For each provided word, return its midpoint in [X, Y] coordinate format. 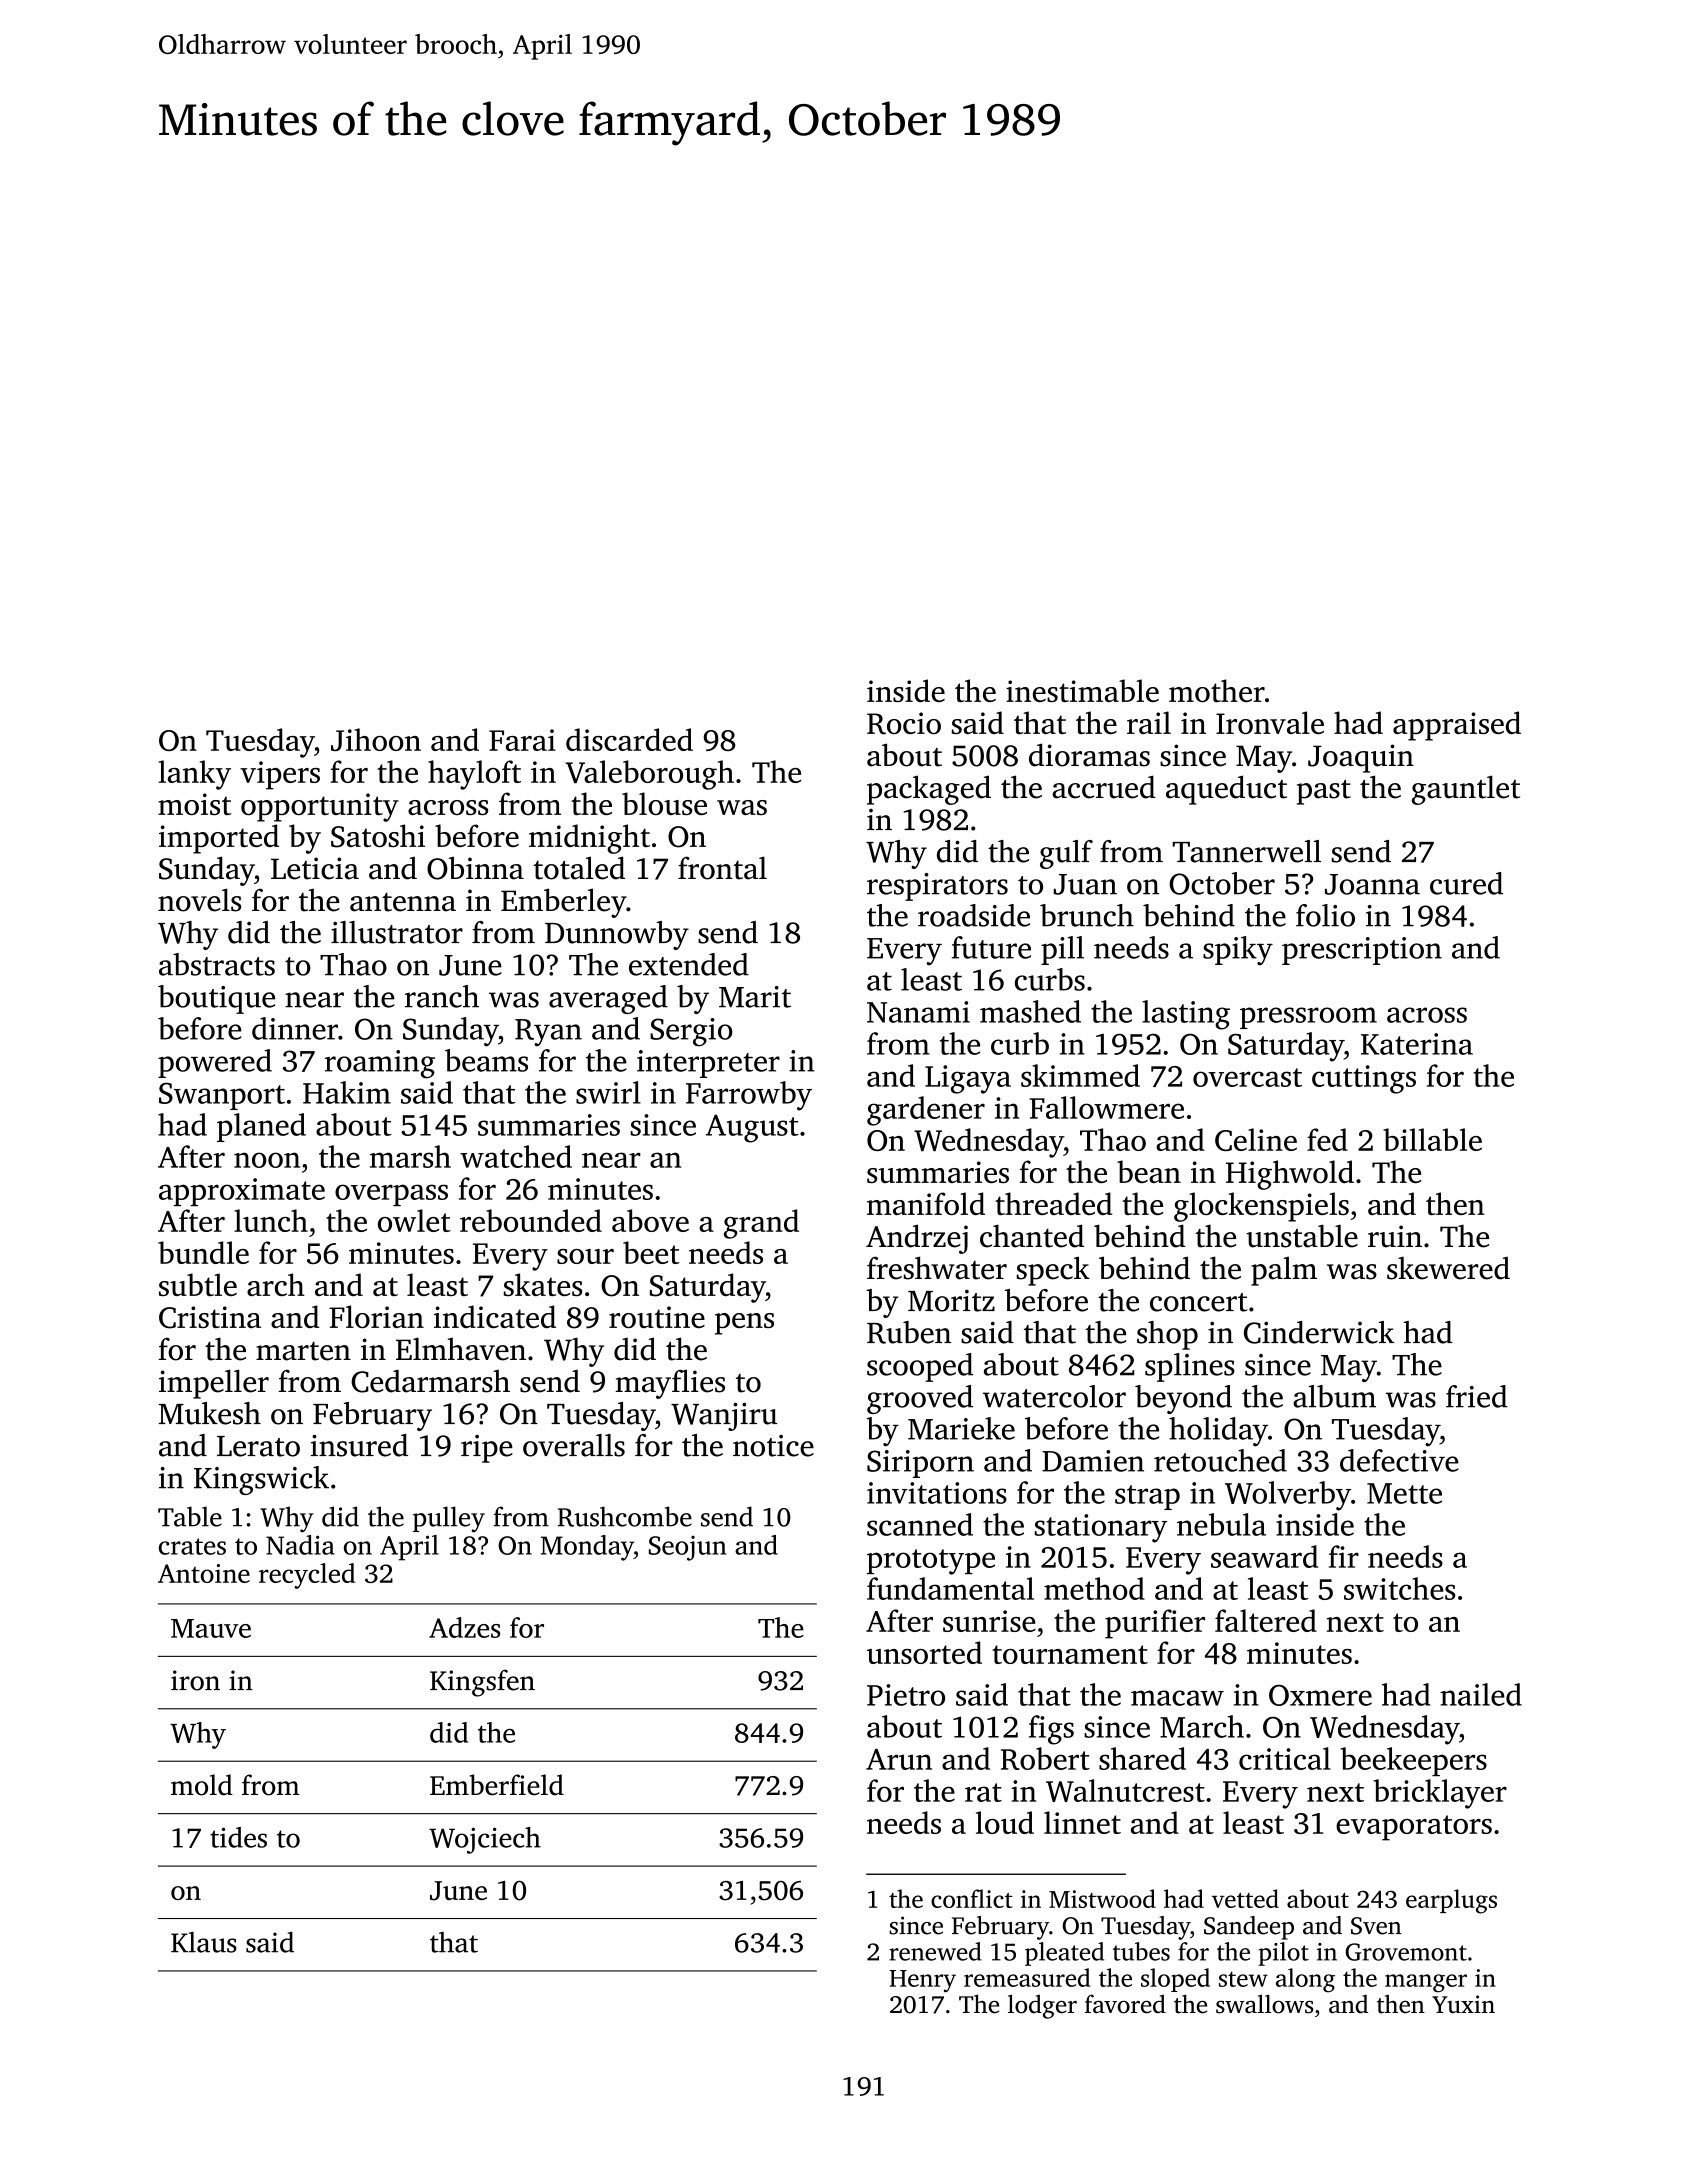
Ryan [548, 1033]
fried [1477, 1396]
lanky [195, 775]
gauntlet [1466, 790]
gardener [926, 1111]
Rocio [904, 723]
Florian [376, 1316]
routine [657, 1317]
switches [1399, 1588]
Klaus [204, 1942]
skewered [1448, 1268]
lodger [1042, 2006]
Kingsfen [482, 1683]
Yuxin [1463, 2004]
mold [202, 1785]
